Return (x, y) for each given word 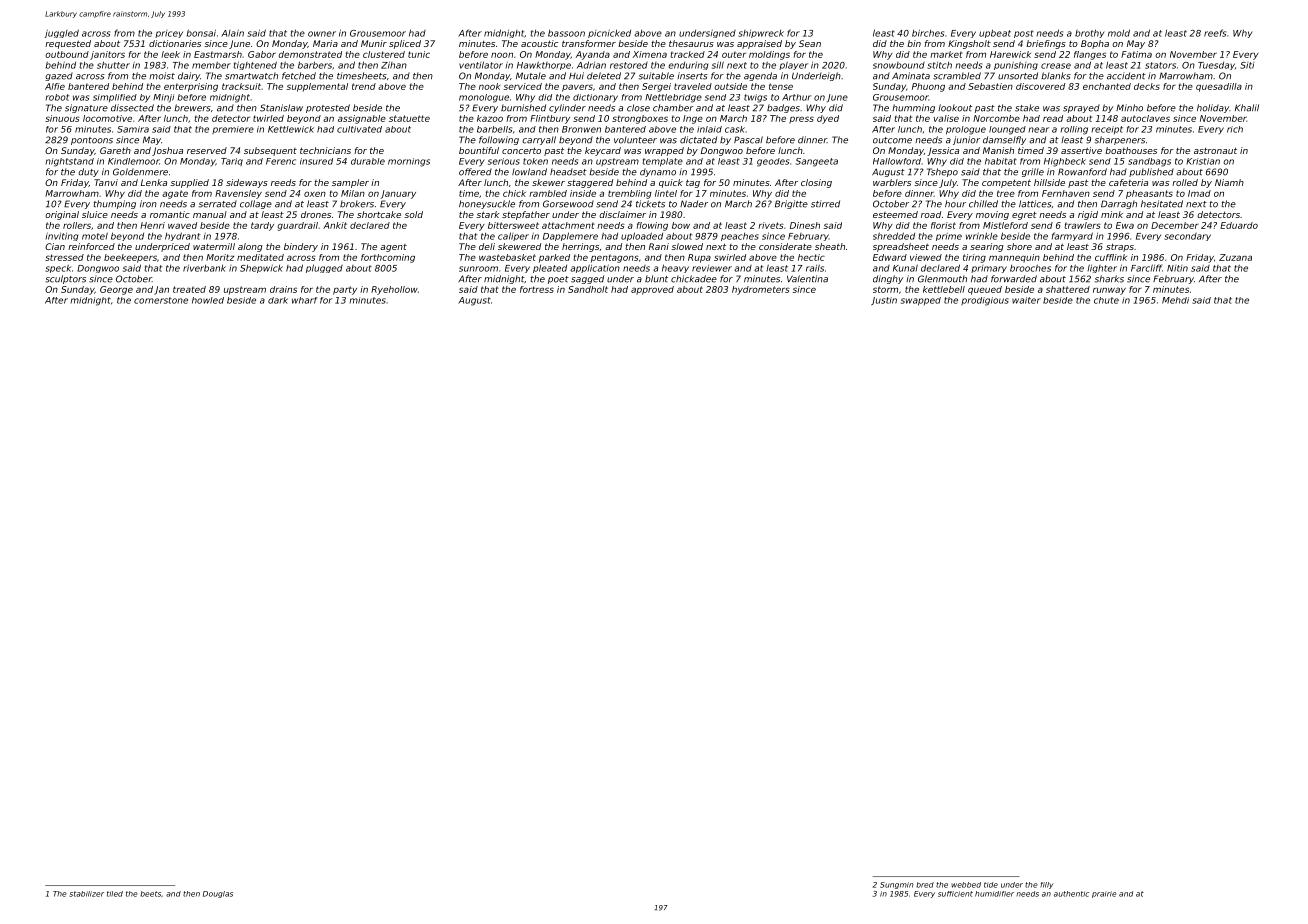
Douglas (218, 894)
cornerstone (161, 300)
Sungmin (897, 885)
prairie (1104, 894)
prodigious (985, 301)
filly (1047, 885)
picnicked (609, 33)
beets (150, 894)
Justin (884, 301)
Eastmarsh (218, 54)
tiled (115, 894)
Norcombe (996, 118)
